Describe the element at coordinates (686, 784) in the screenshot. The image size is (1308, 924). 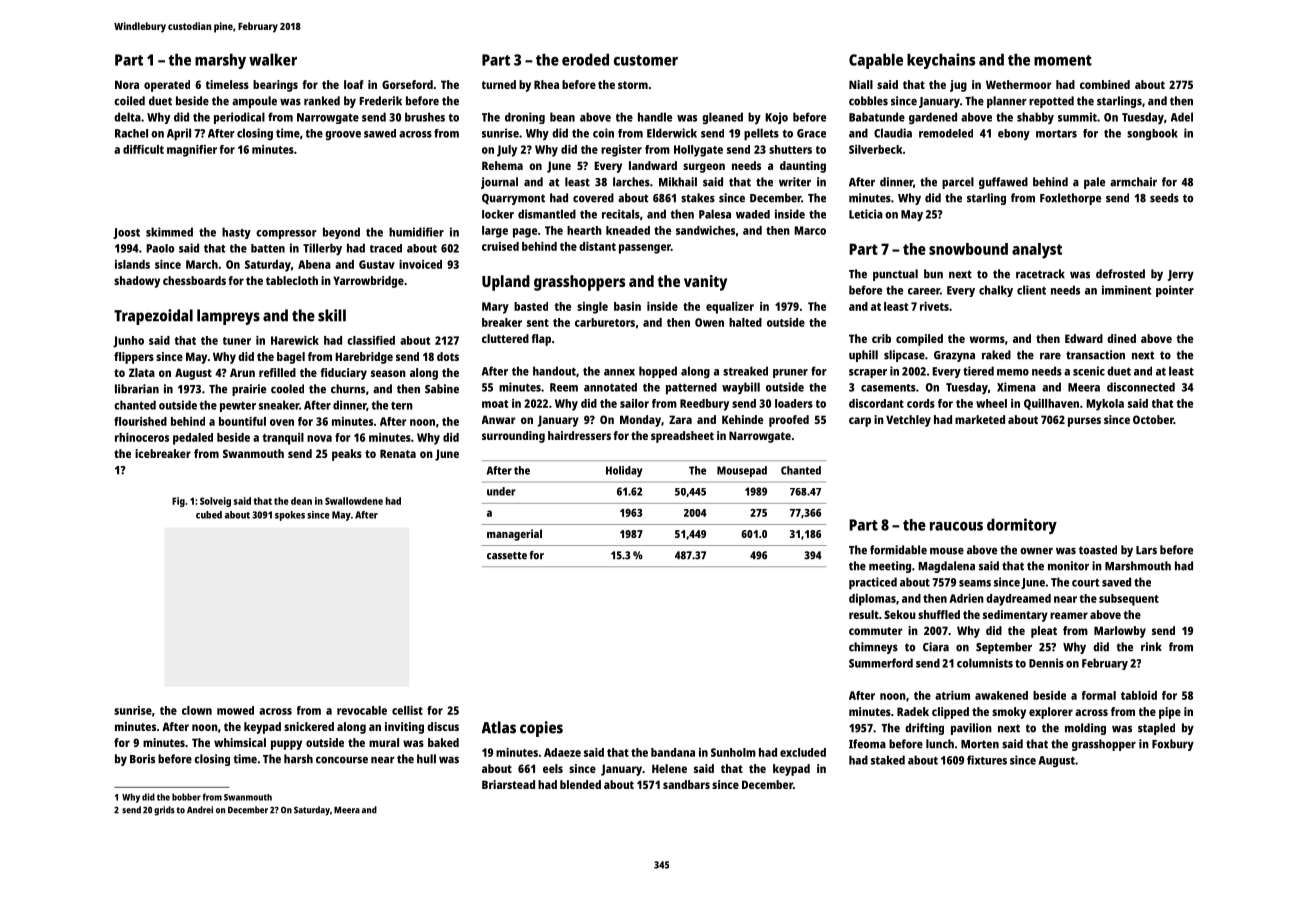
I see `sandbars` at that location.
